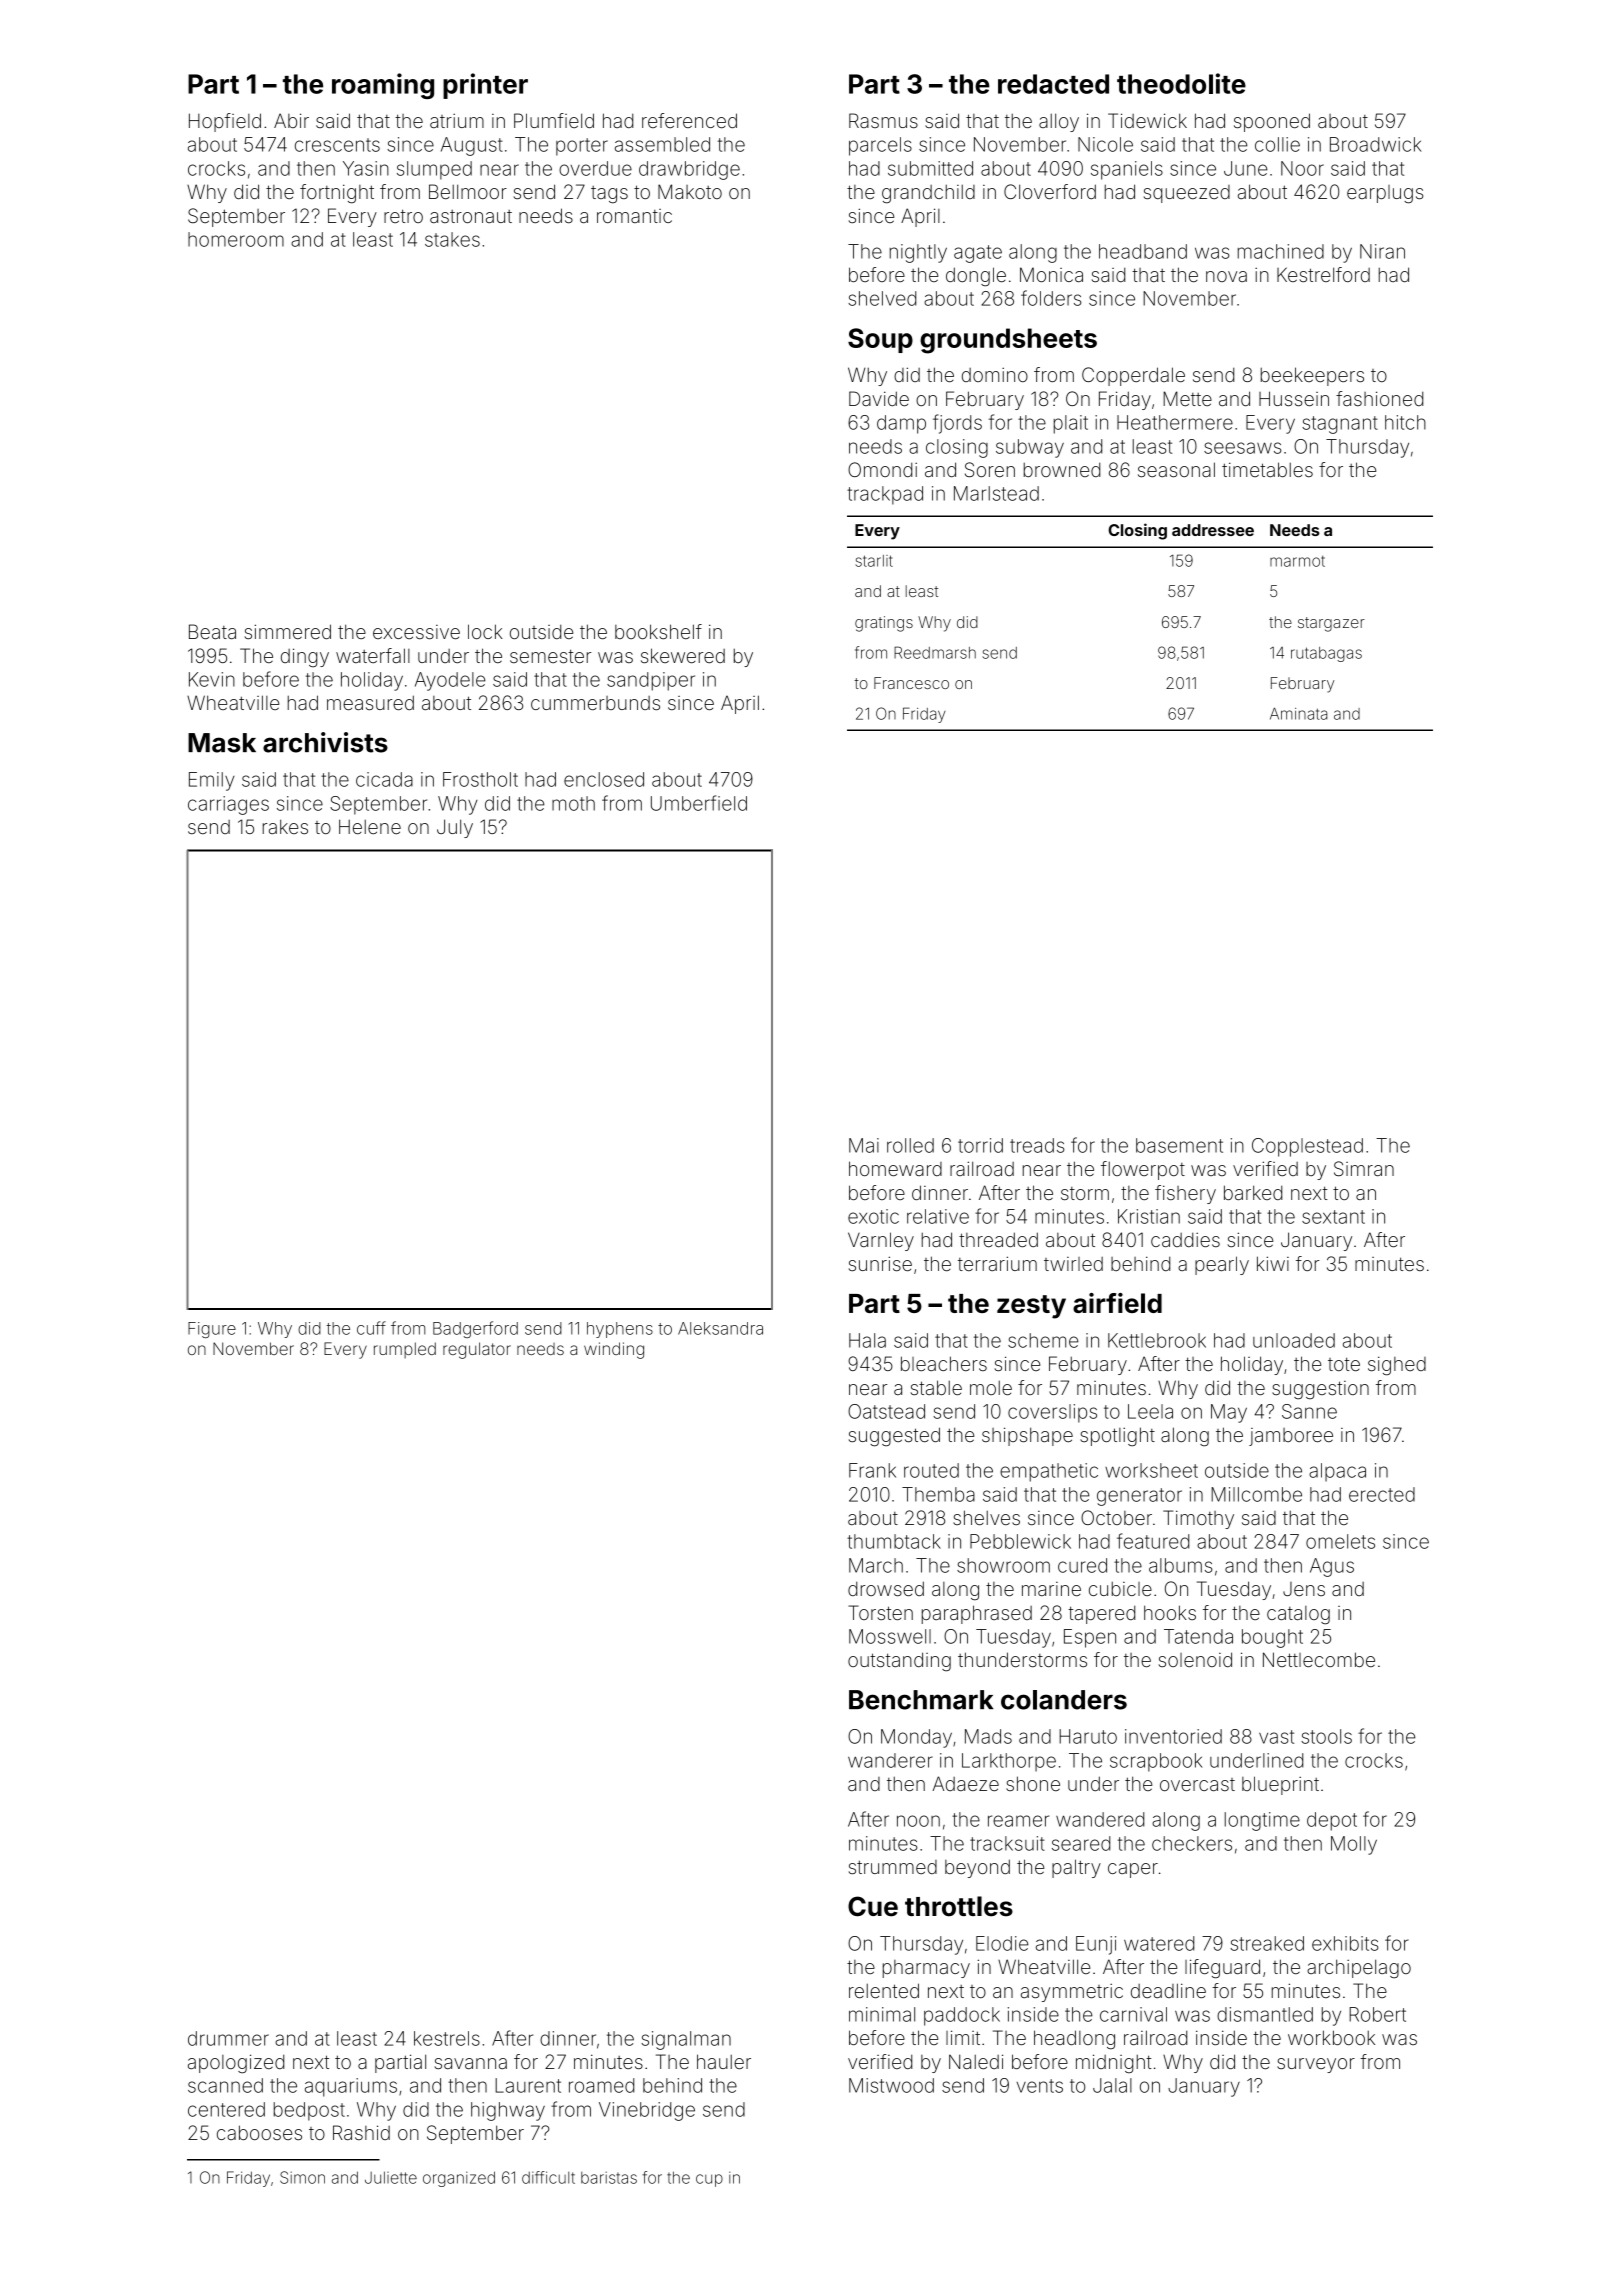 The height and width of the document is (2292, 1620). What do you see at coordinates (370, 826) in the document?
I see `Helene` at bounding box center [370, 826].
